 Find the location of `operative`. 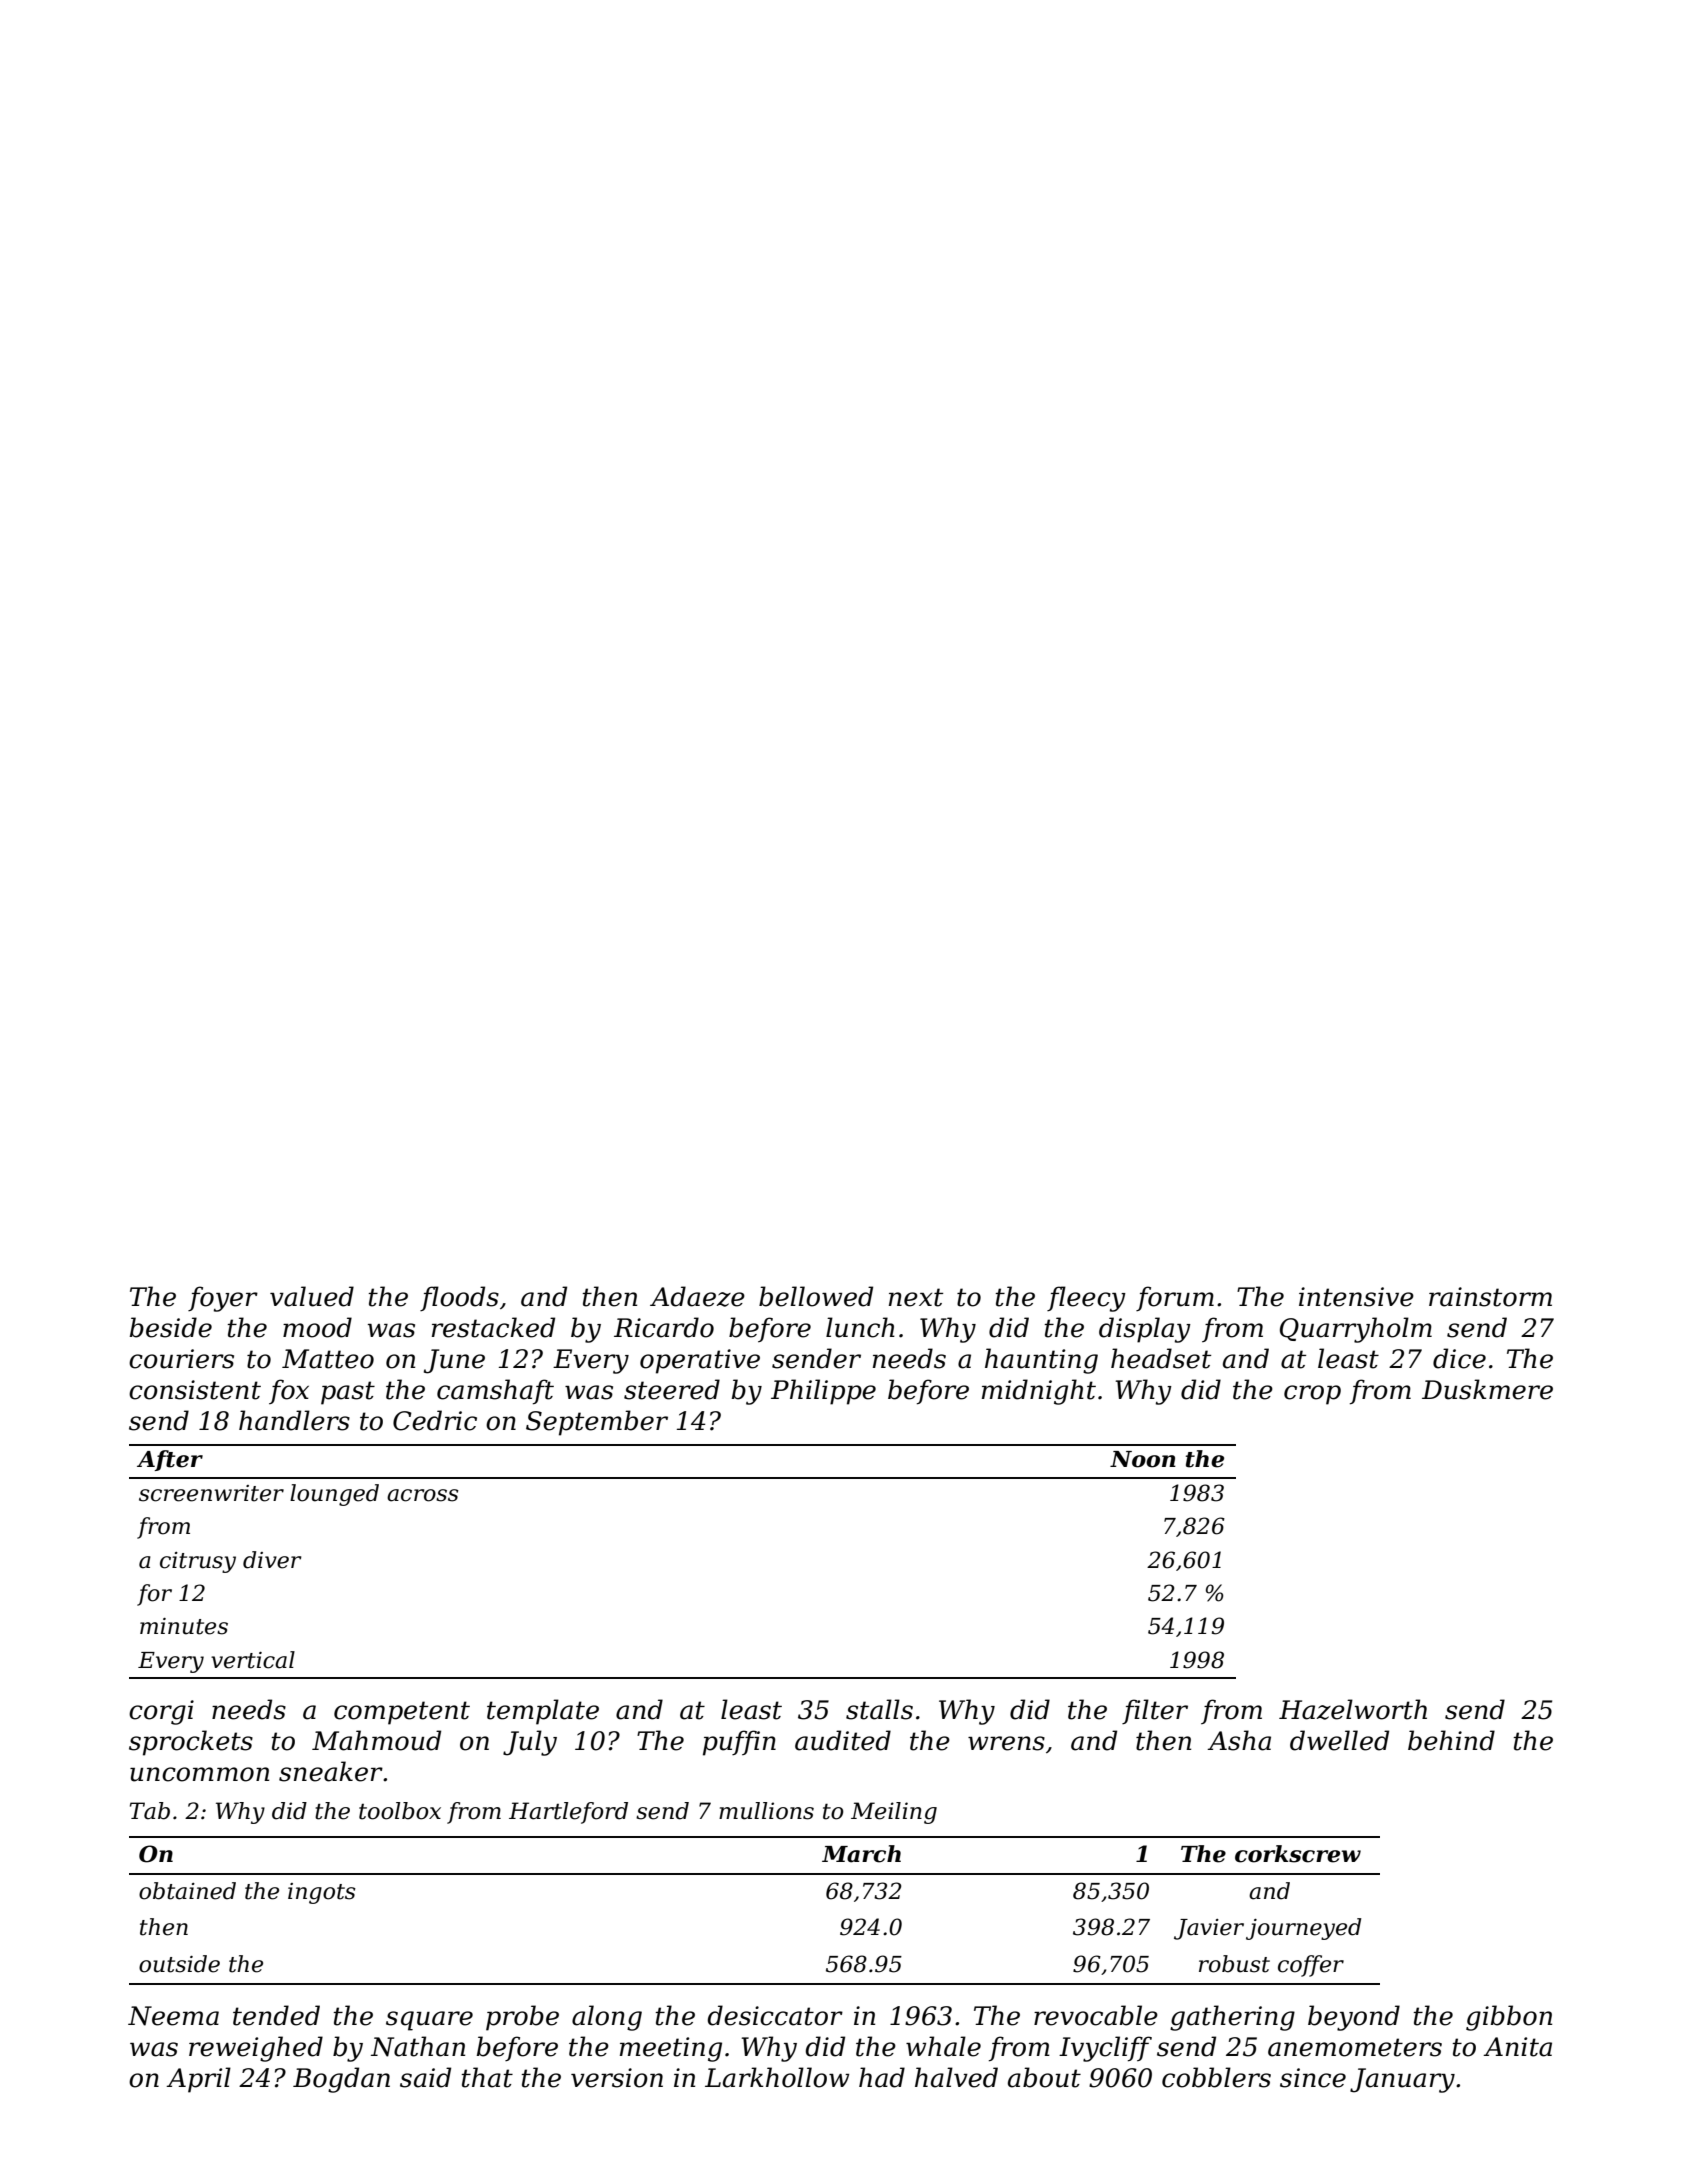

operative is located at coordinates (700, 1361).
